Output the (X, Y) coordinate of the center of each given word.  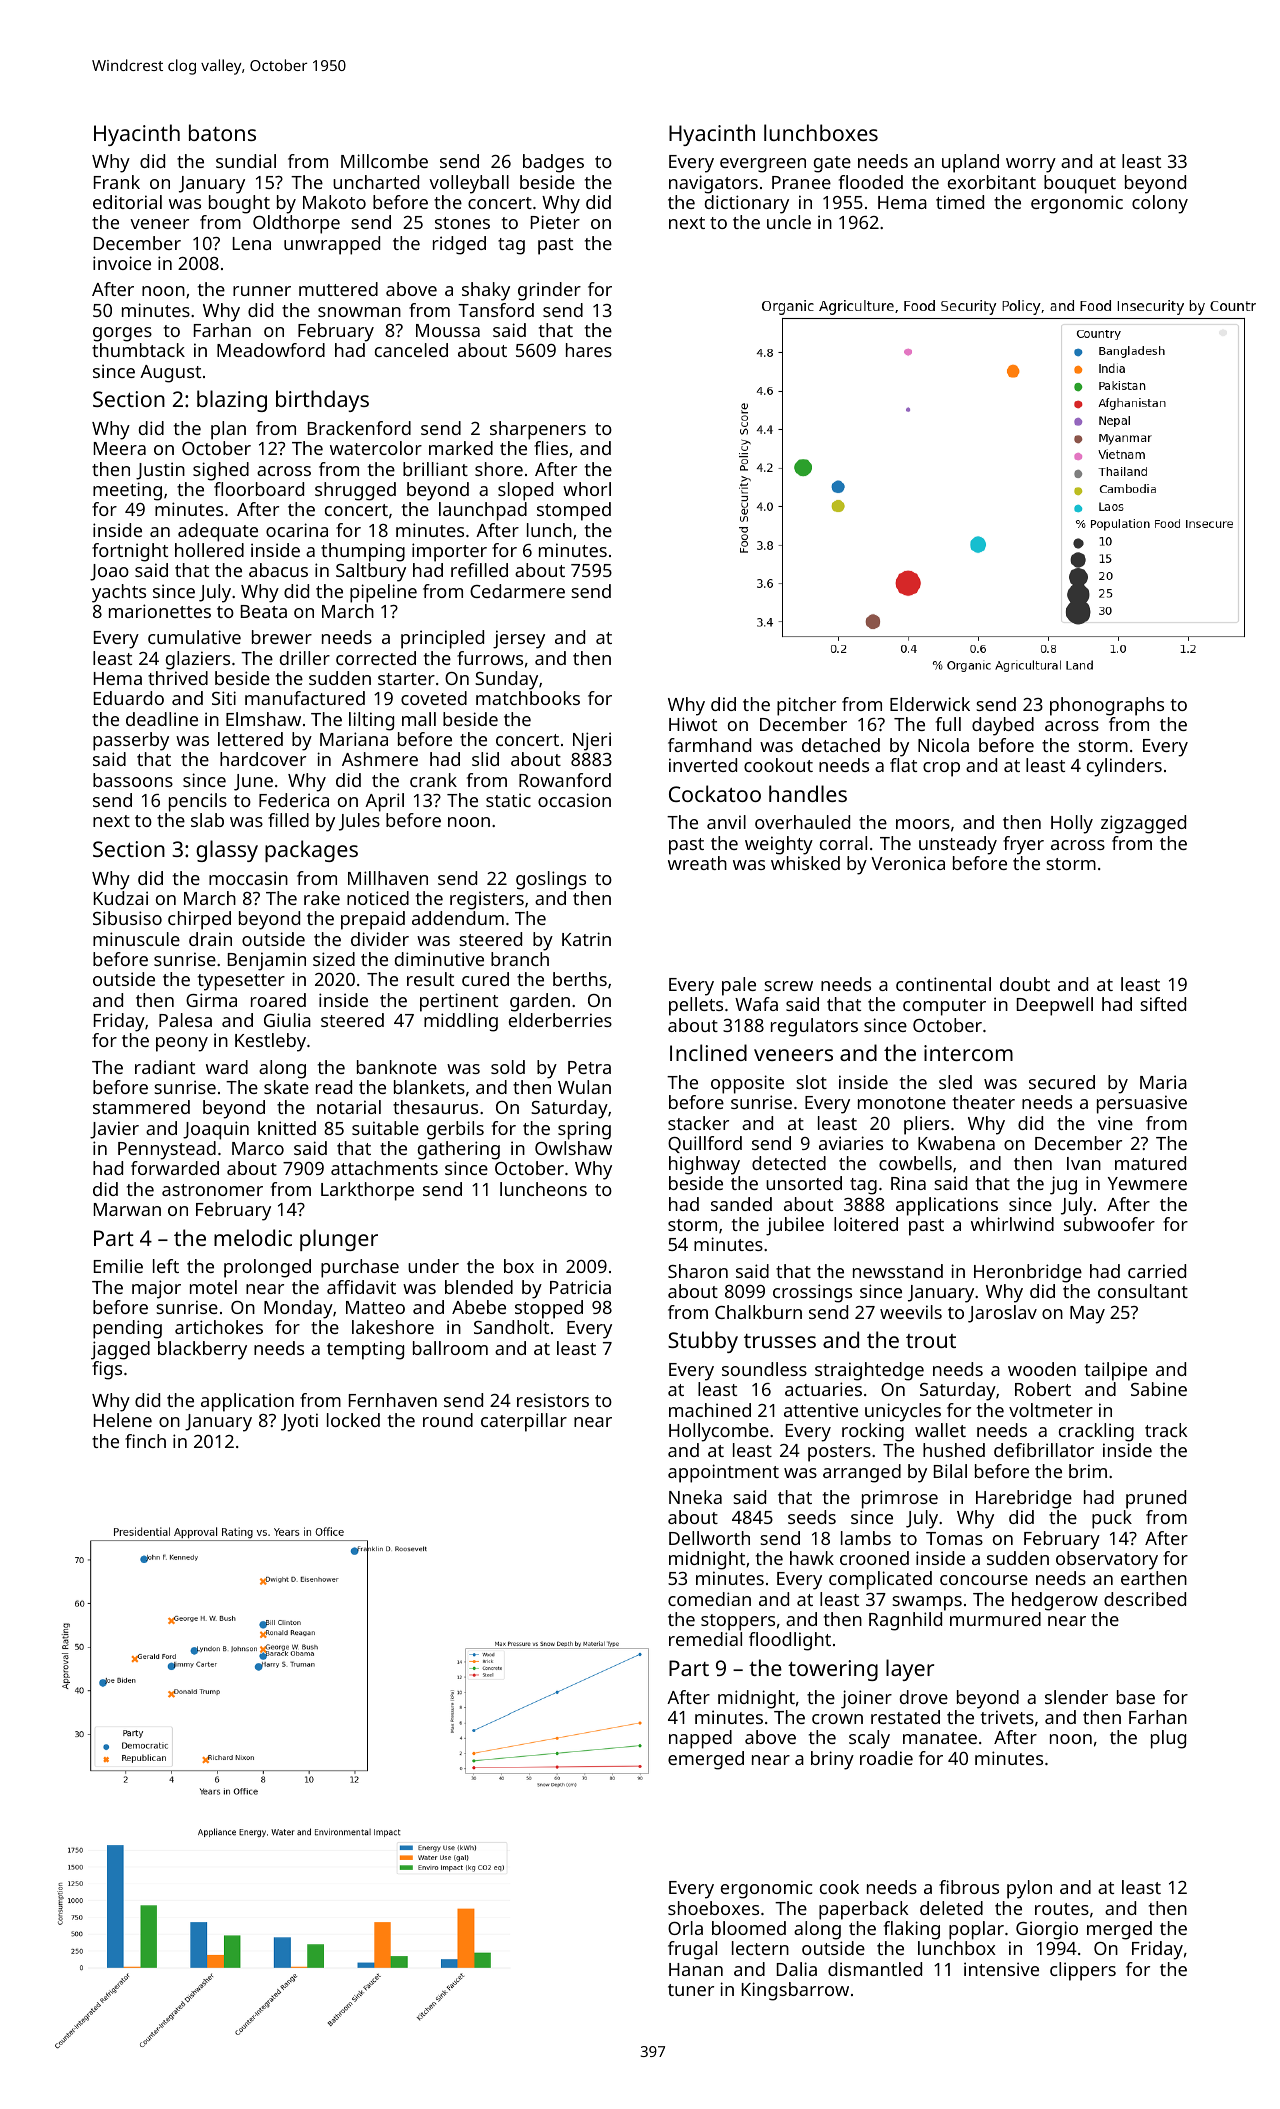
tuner (691, 1990)
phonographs (1107, 706)
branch (520, 959)
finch (145, 1441)
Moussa (448, 330)
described (1145, 1599)
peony (182, 1044)
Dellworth (709, 1538)
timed (960, 202)
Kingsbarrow (795, 1991)
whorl (587, 489)
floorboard (259, 489)
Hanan (696, 1969)
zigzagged (1143, 824)
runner (262, 291)
